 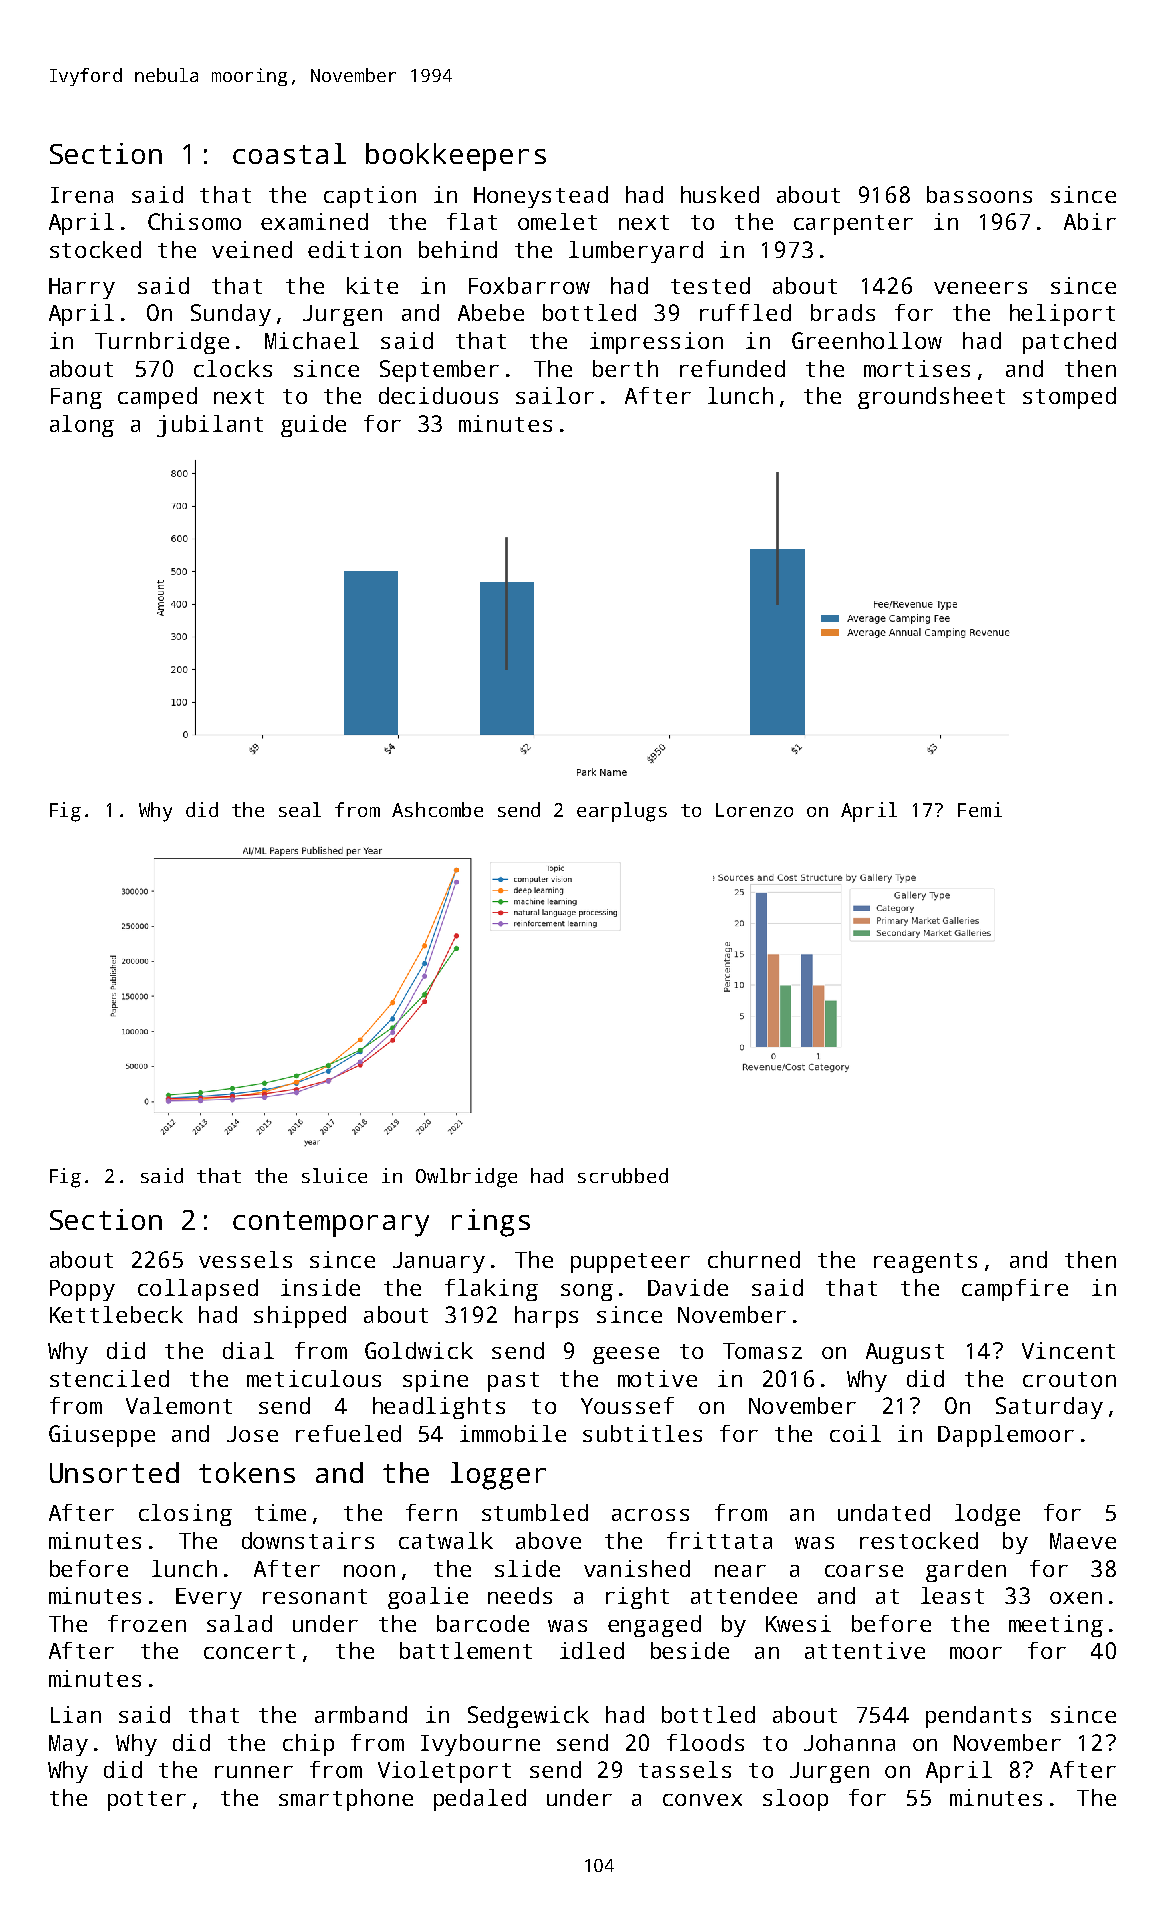 What do you see at coordinates (1090, 221) in the screenshot?
I see `Abir` at bounding box center [1090, 221].
